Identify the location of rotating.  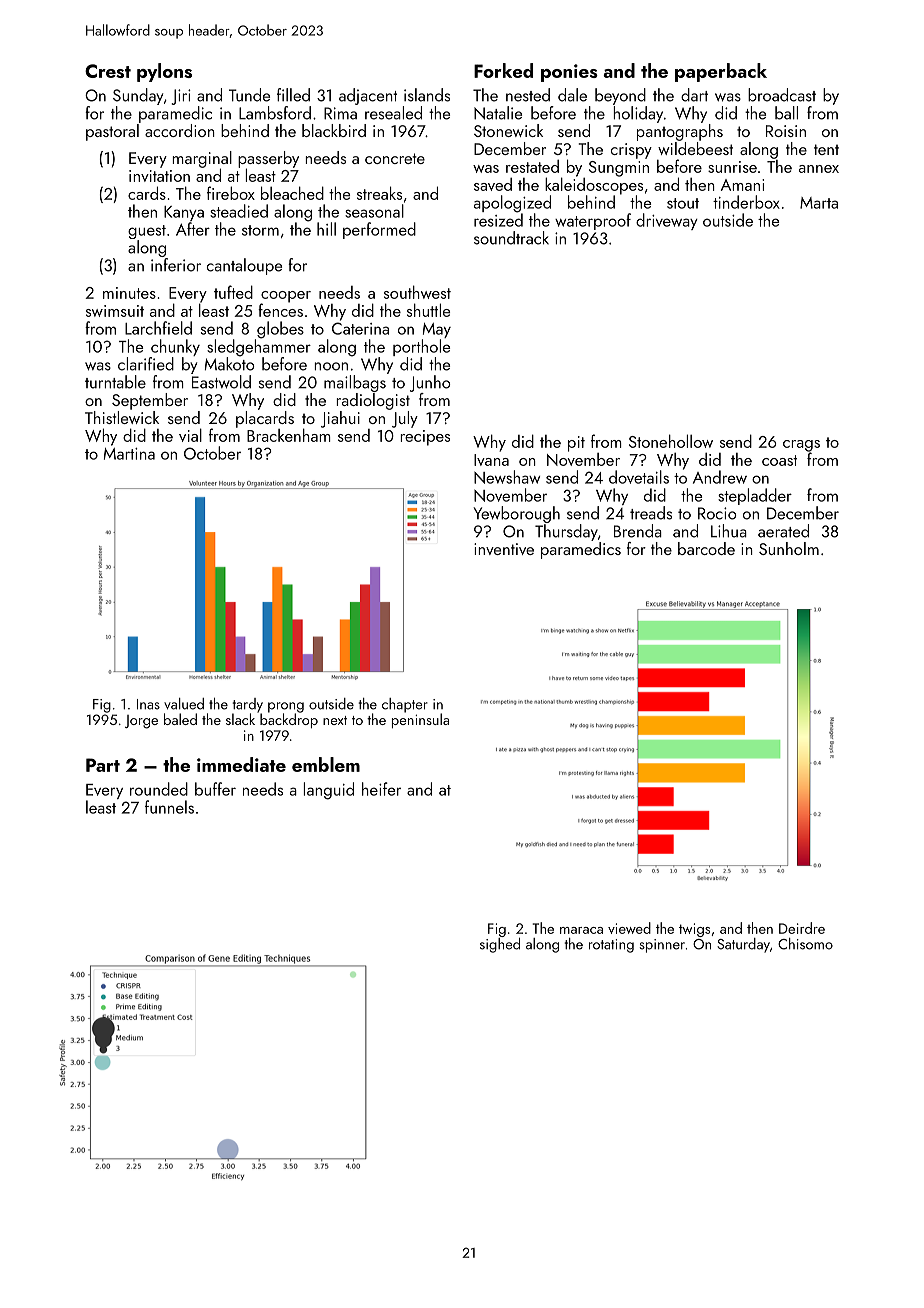
(611, 946).
